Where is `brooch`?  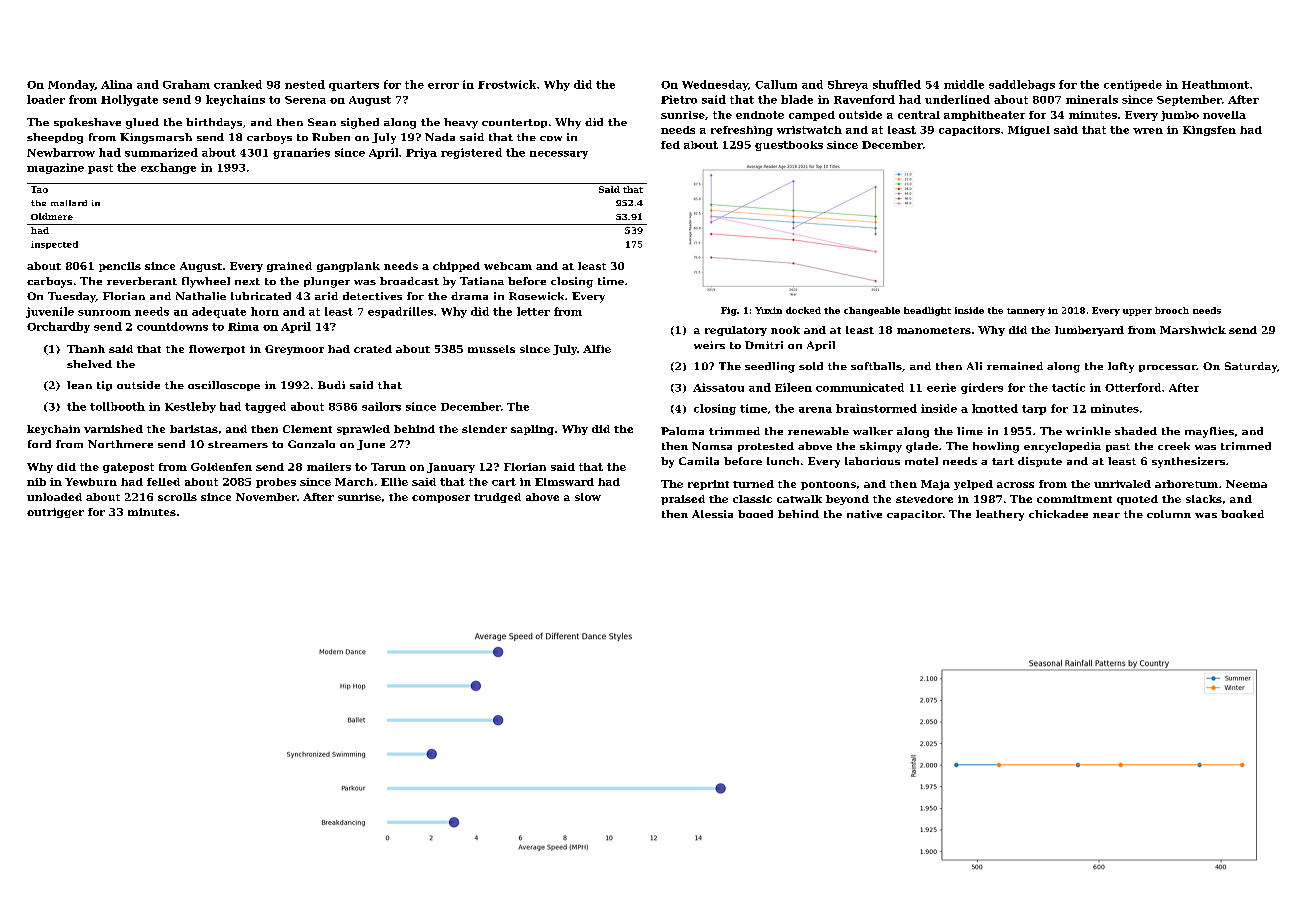
brooch is located at coordinates (1172, 310).
